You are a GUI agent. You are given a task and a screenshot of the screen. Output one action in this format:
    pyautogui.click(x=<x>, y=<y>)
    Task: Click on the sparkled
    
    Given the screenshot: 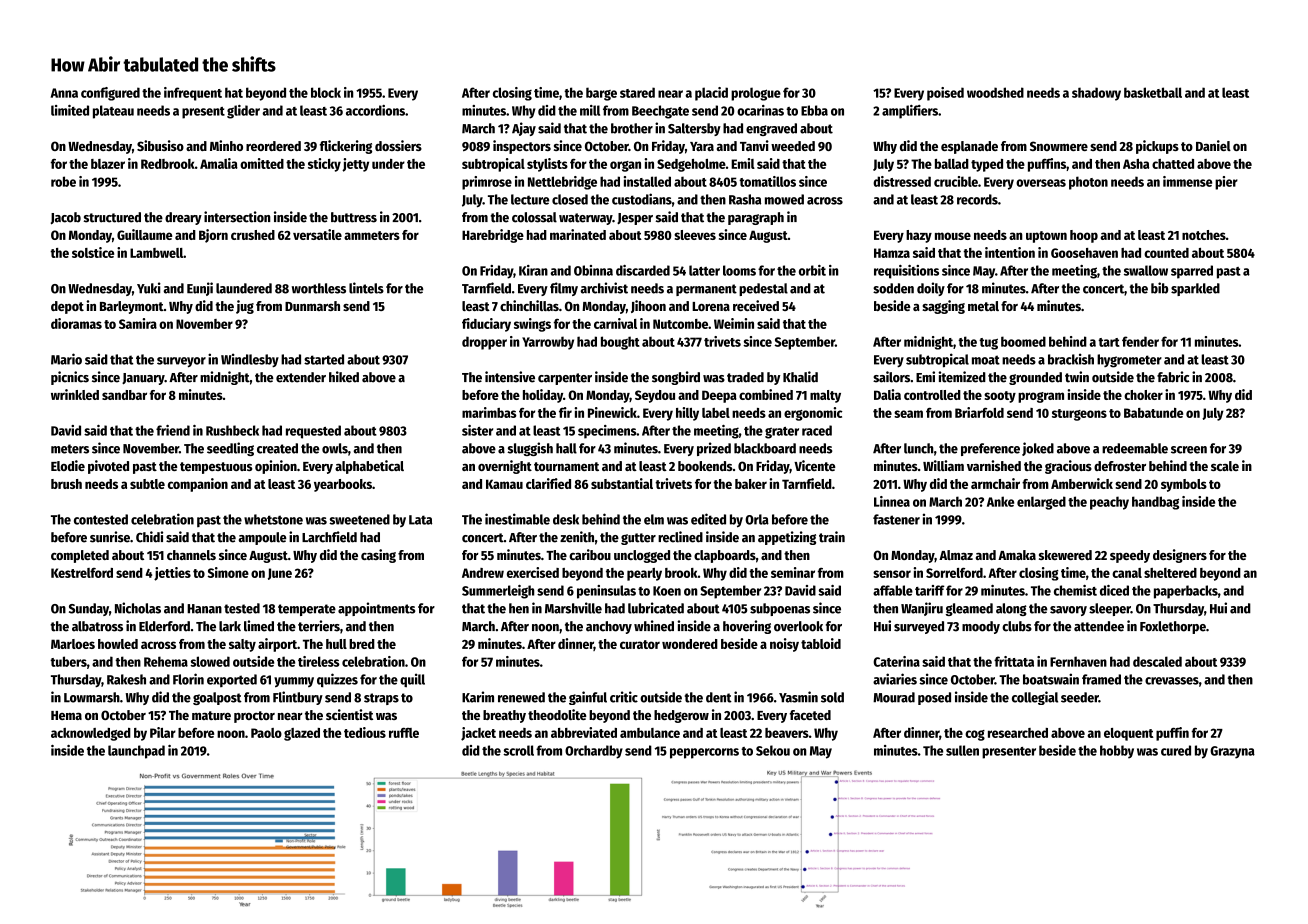 What is the action you would take?
    pyautogui.click(x=1195, y=289)
